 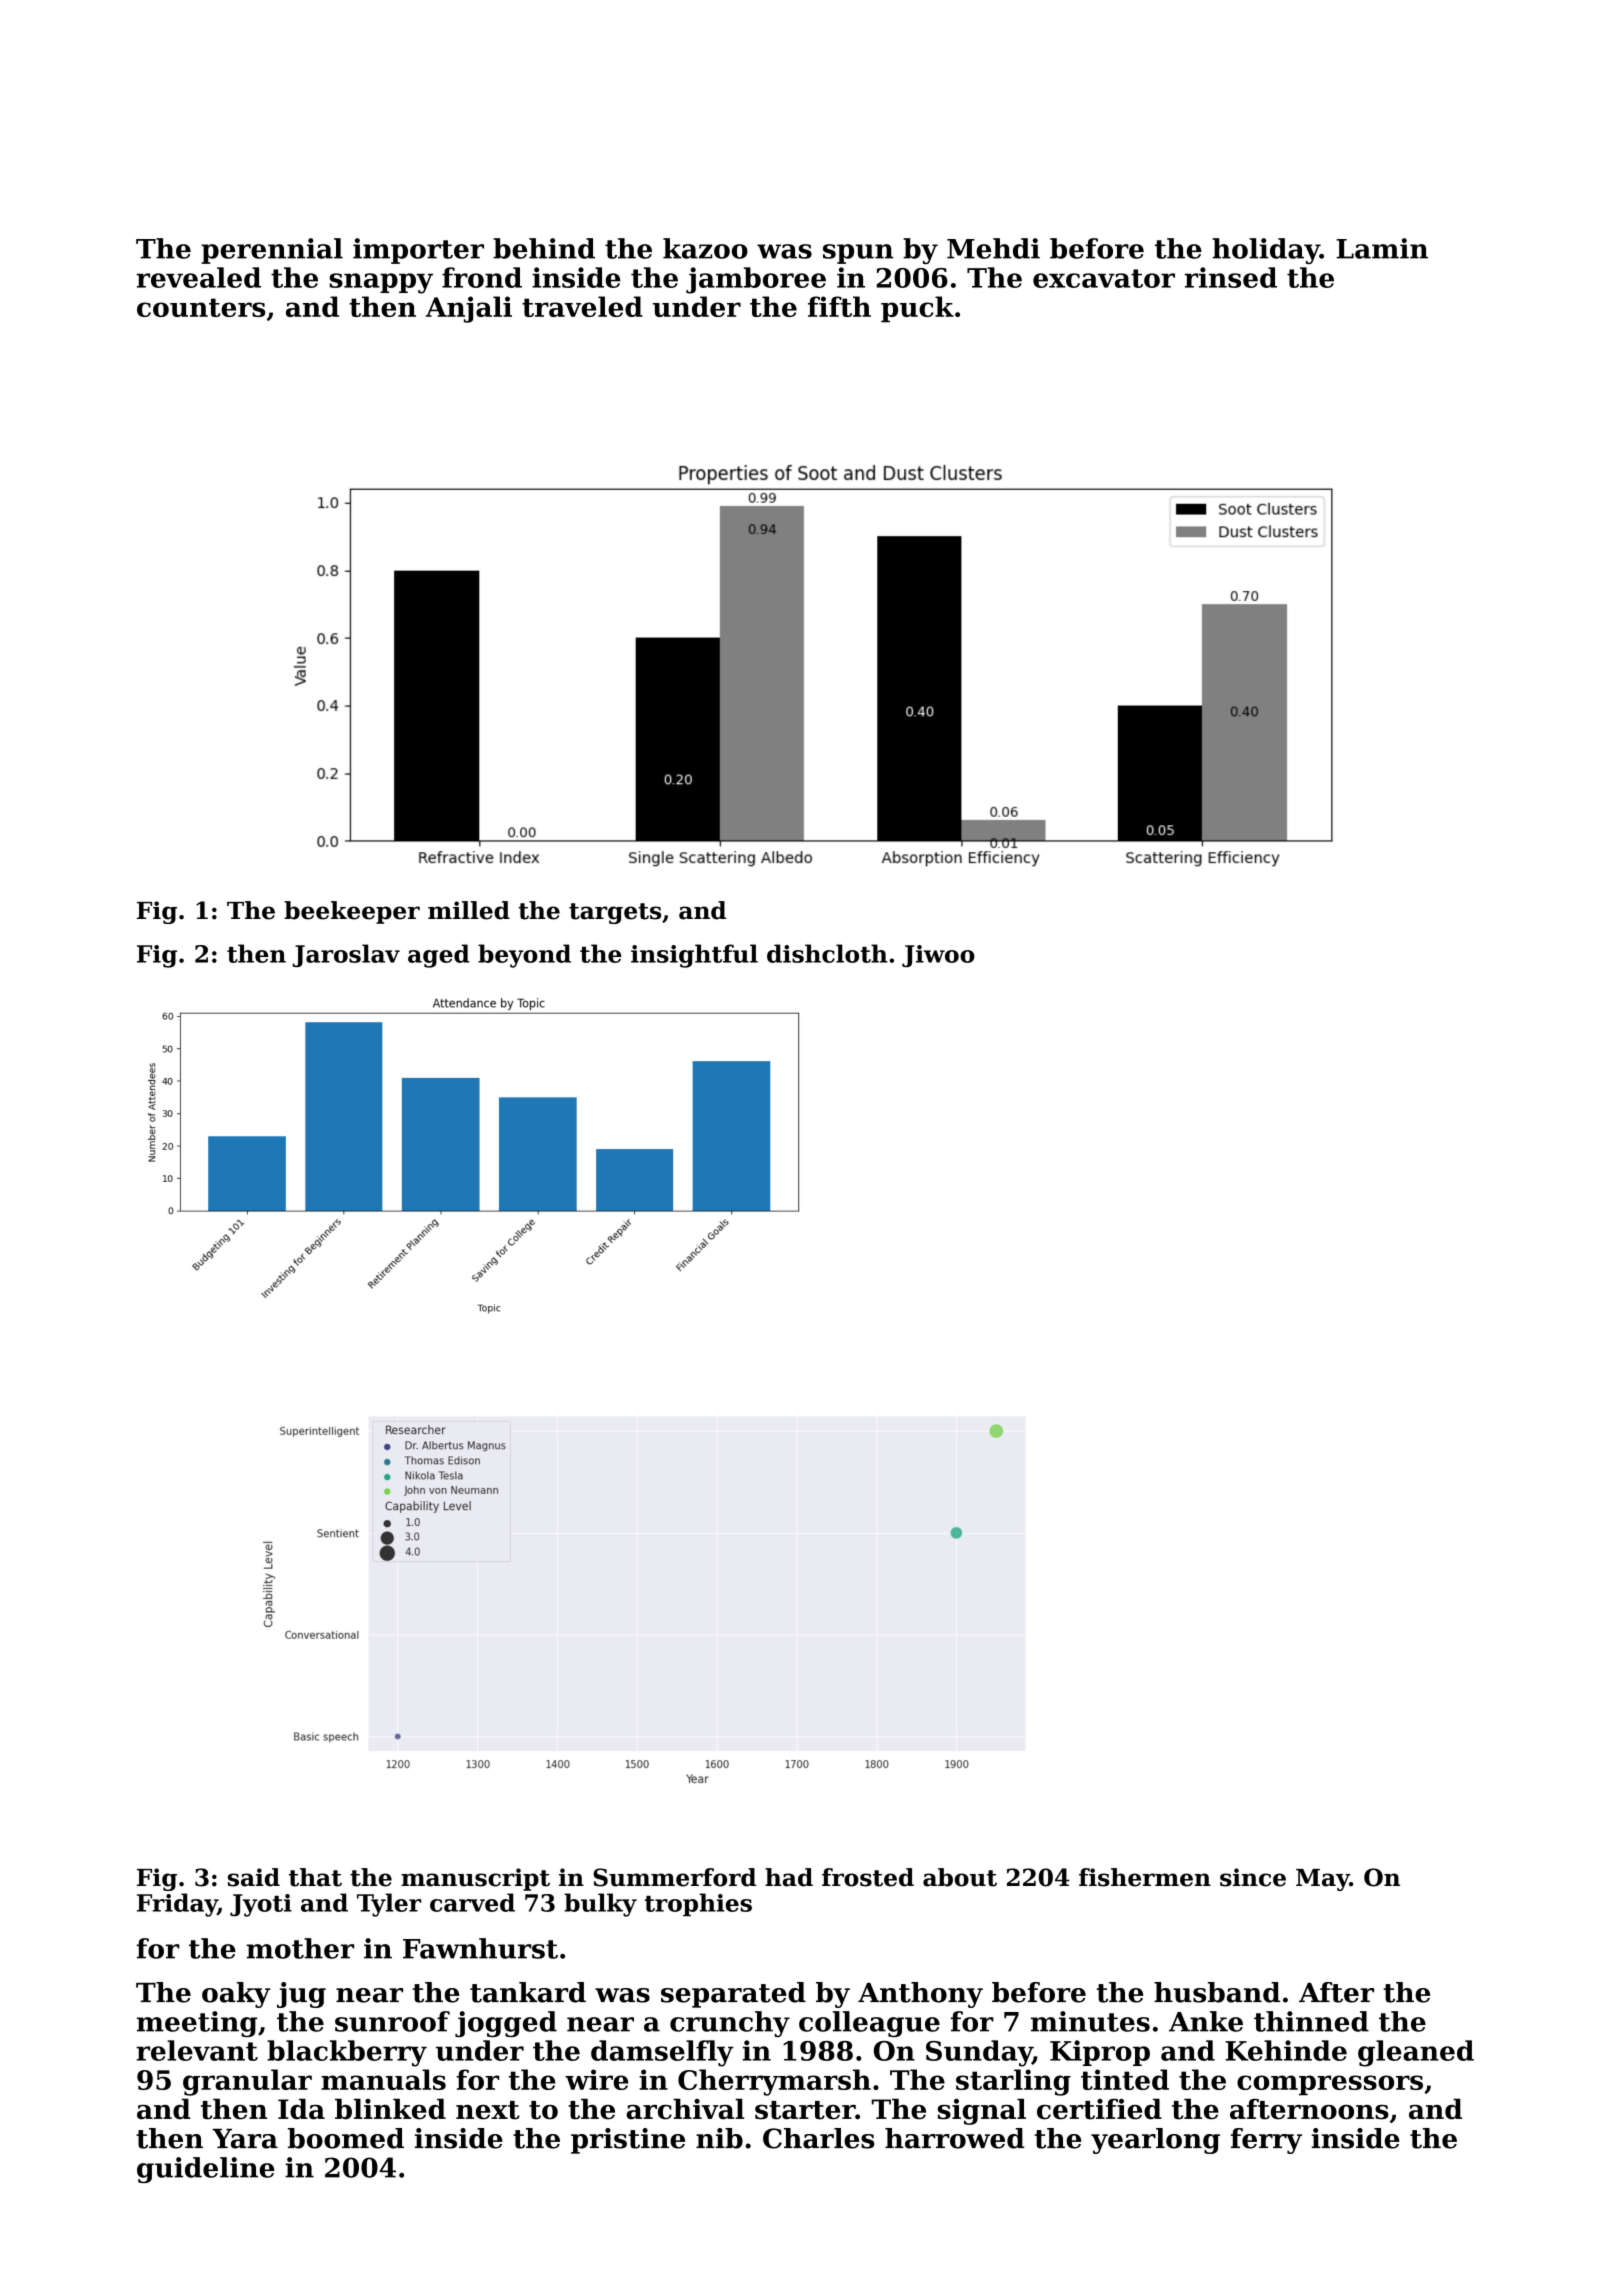 What do you see at coordinates (315, 1877) in the screenshot?
I see `that` at bounding box center [315, 1877].
